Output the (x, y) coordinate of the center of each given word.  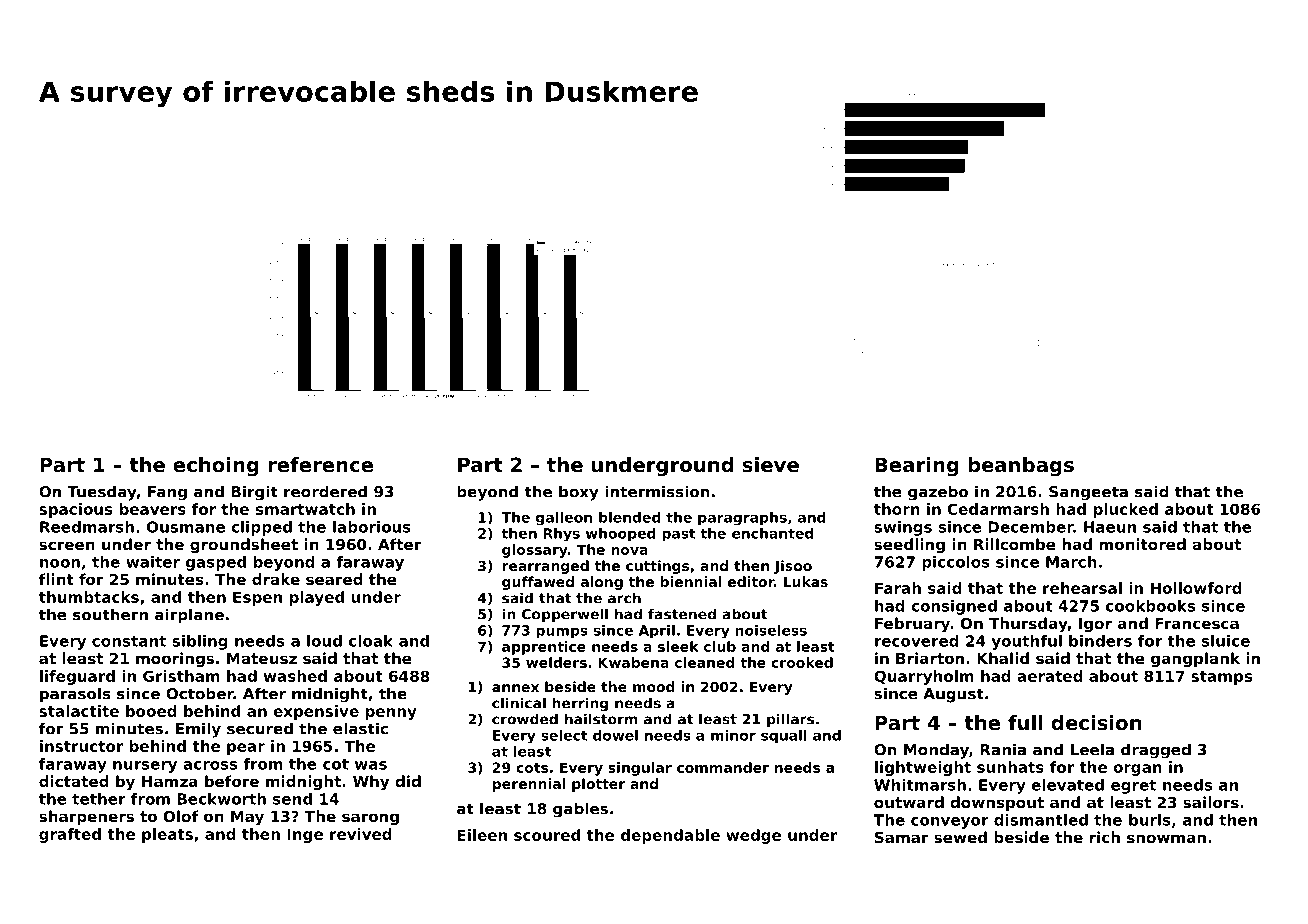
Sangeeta (1088, 493)
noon (60, 563)
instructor (81, 746)
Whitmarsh (920, 785)
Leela (1092, 749)
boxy (579, 493)
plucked (1126, 510)
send (292, 799)
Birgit (254, 493)
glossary (535, 551)
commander (723, 767)
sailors (1211, 802)
